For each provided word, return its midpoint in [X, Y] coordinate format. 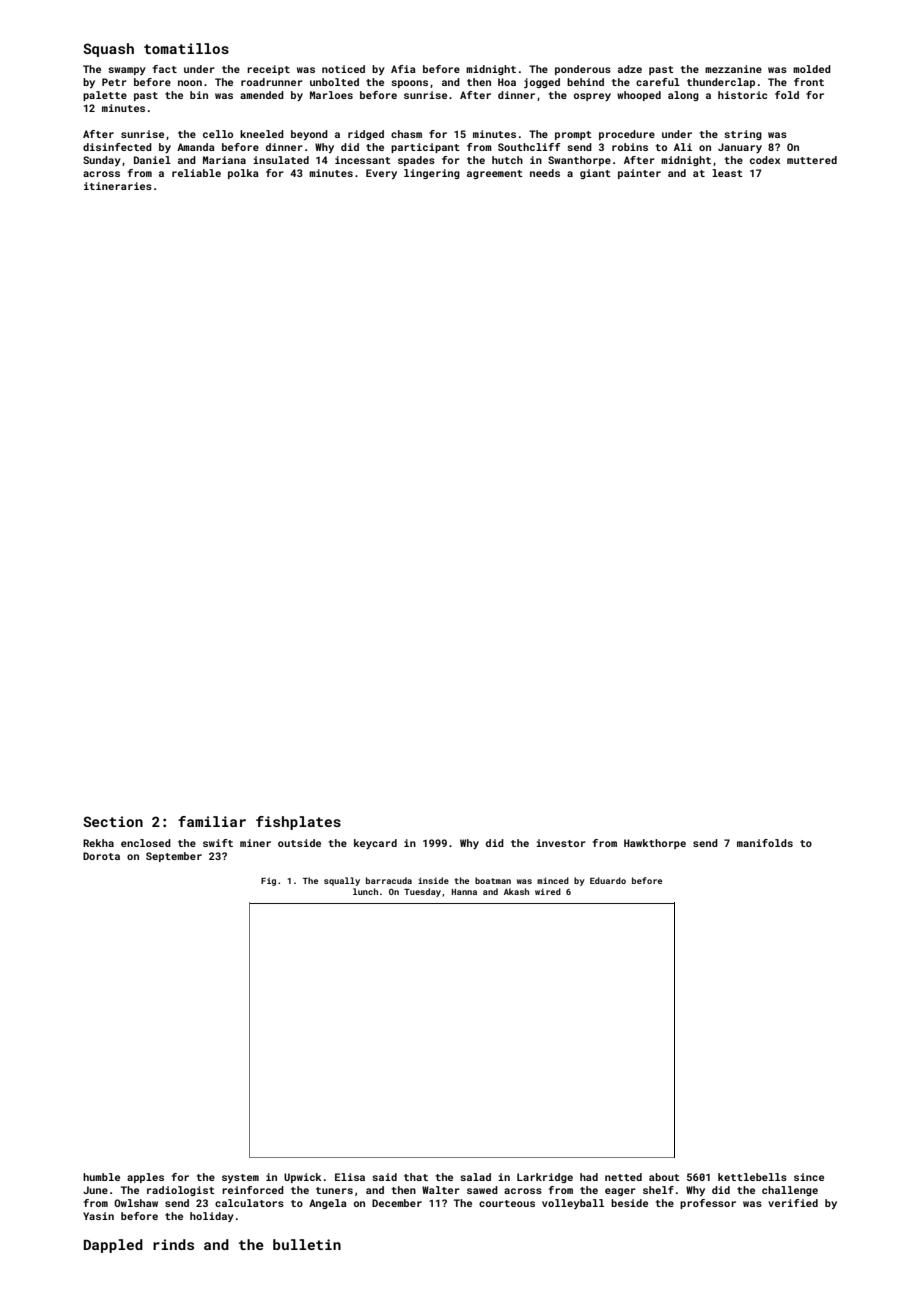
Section [113, 821]
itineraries [118, 186]
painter [639, 174]
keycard [375, 844]
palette [105, 96]
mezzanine [733, 69]
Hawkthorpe [655, 844]
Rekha [98, 843]
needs [545, 173]
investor [561, 843]
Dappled [113, 1246]
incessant [363, 160]
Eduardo [608, 880]
